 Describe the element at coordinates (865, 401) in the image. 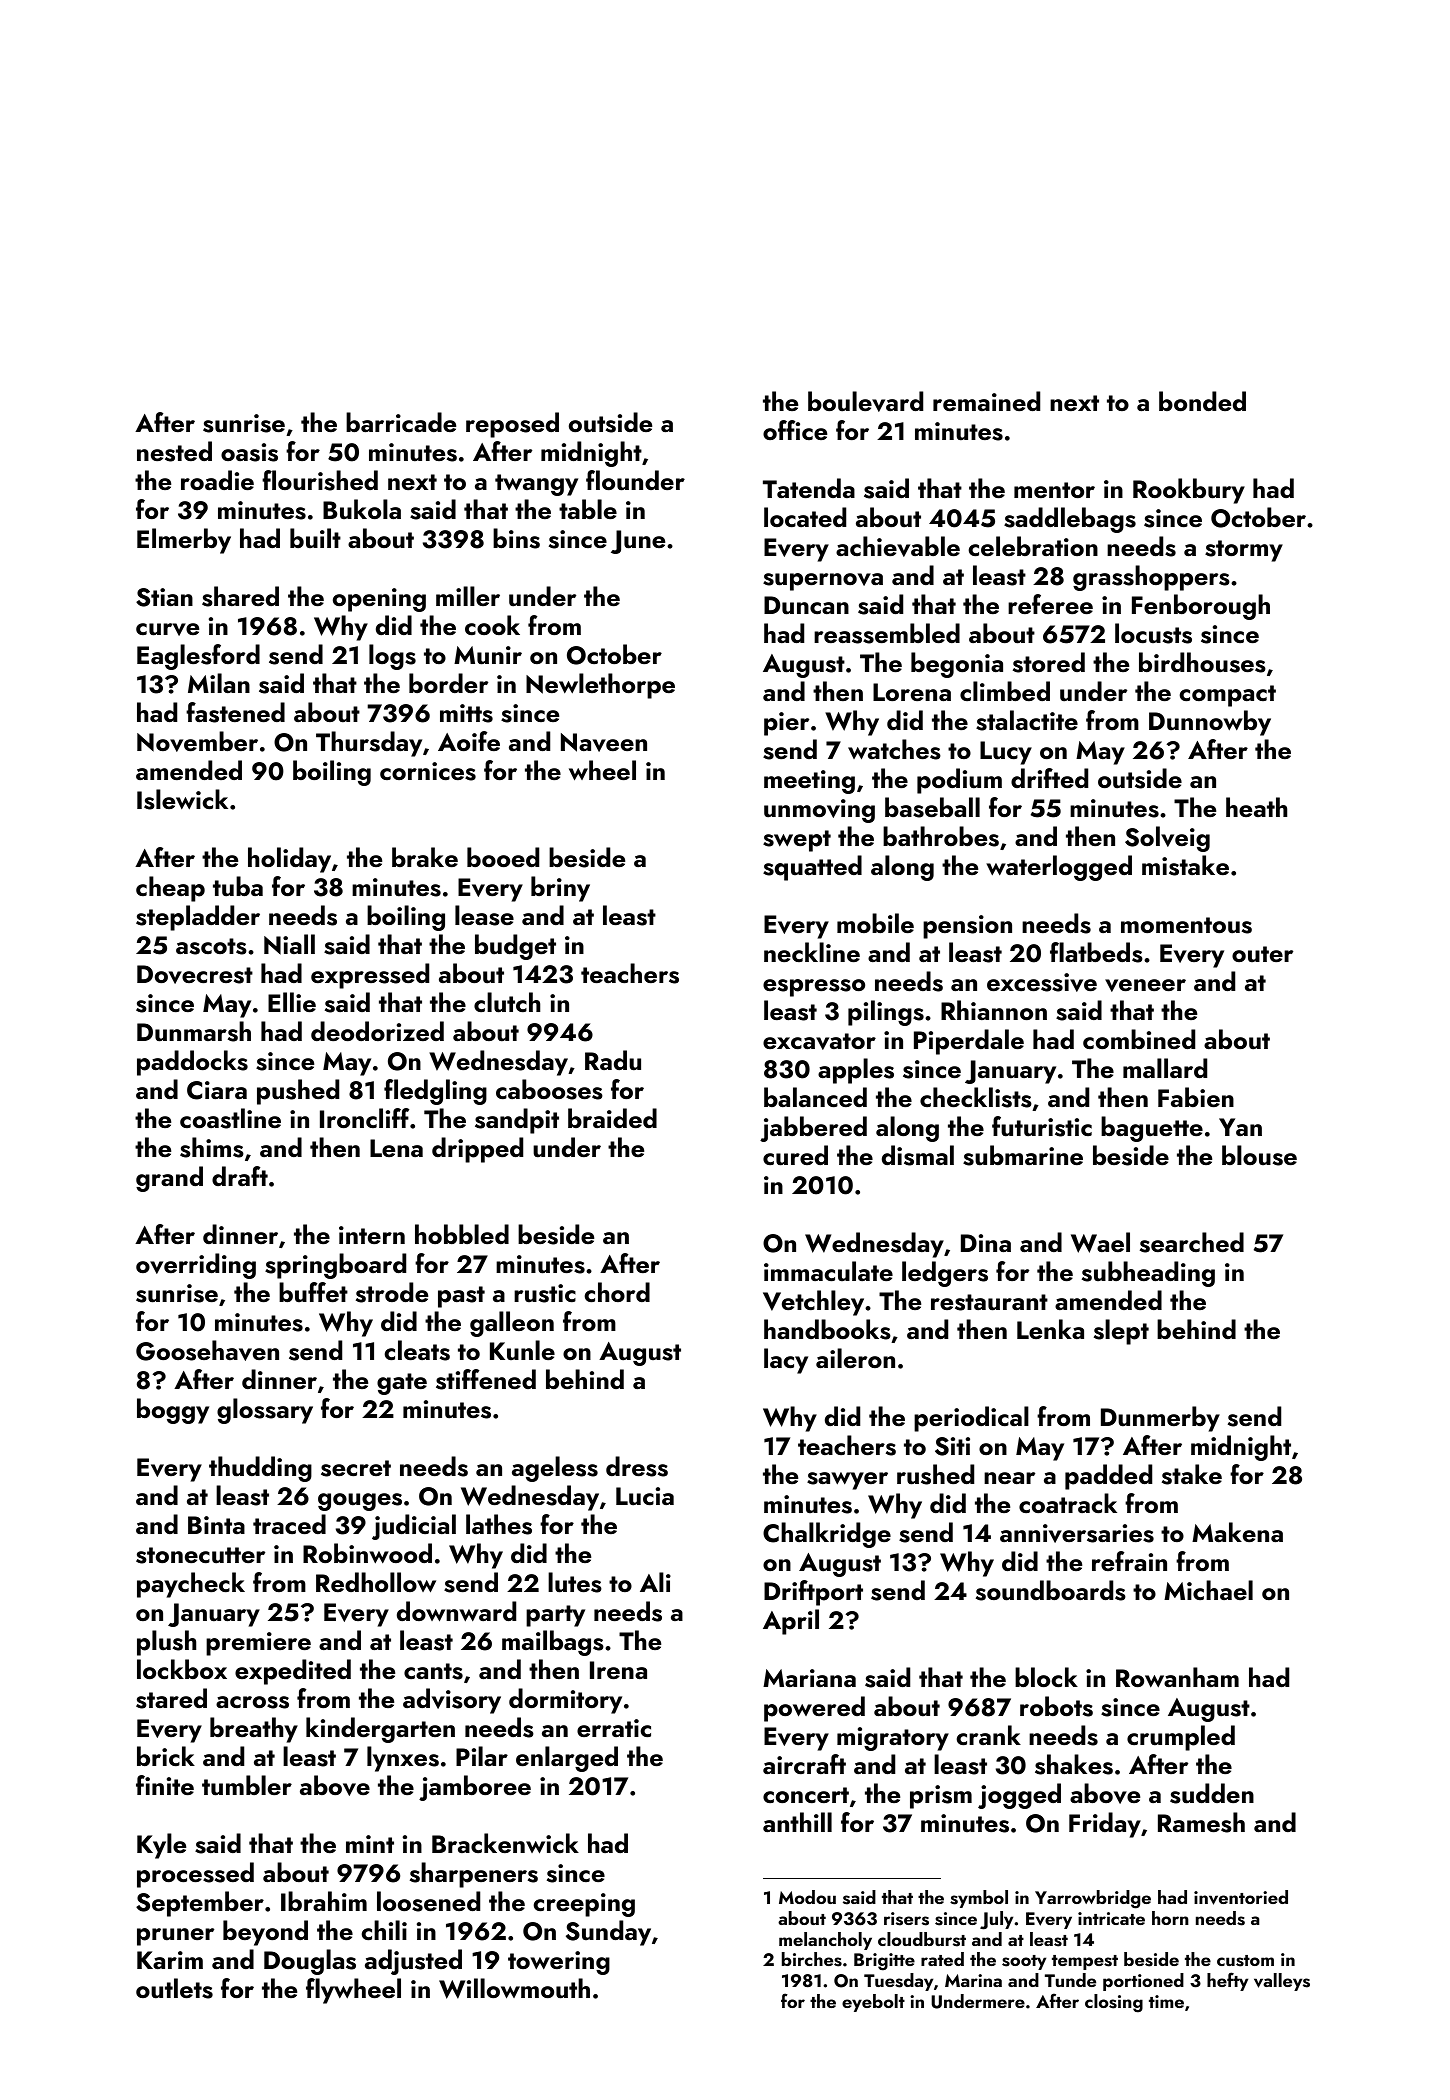

I see `boulevard` at that location.
